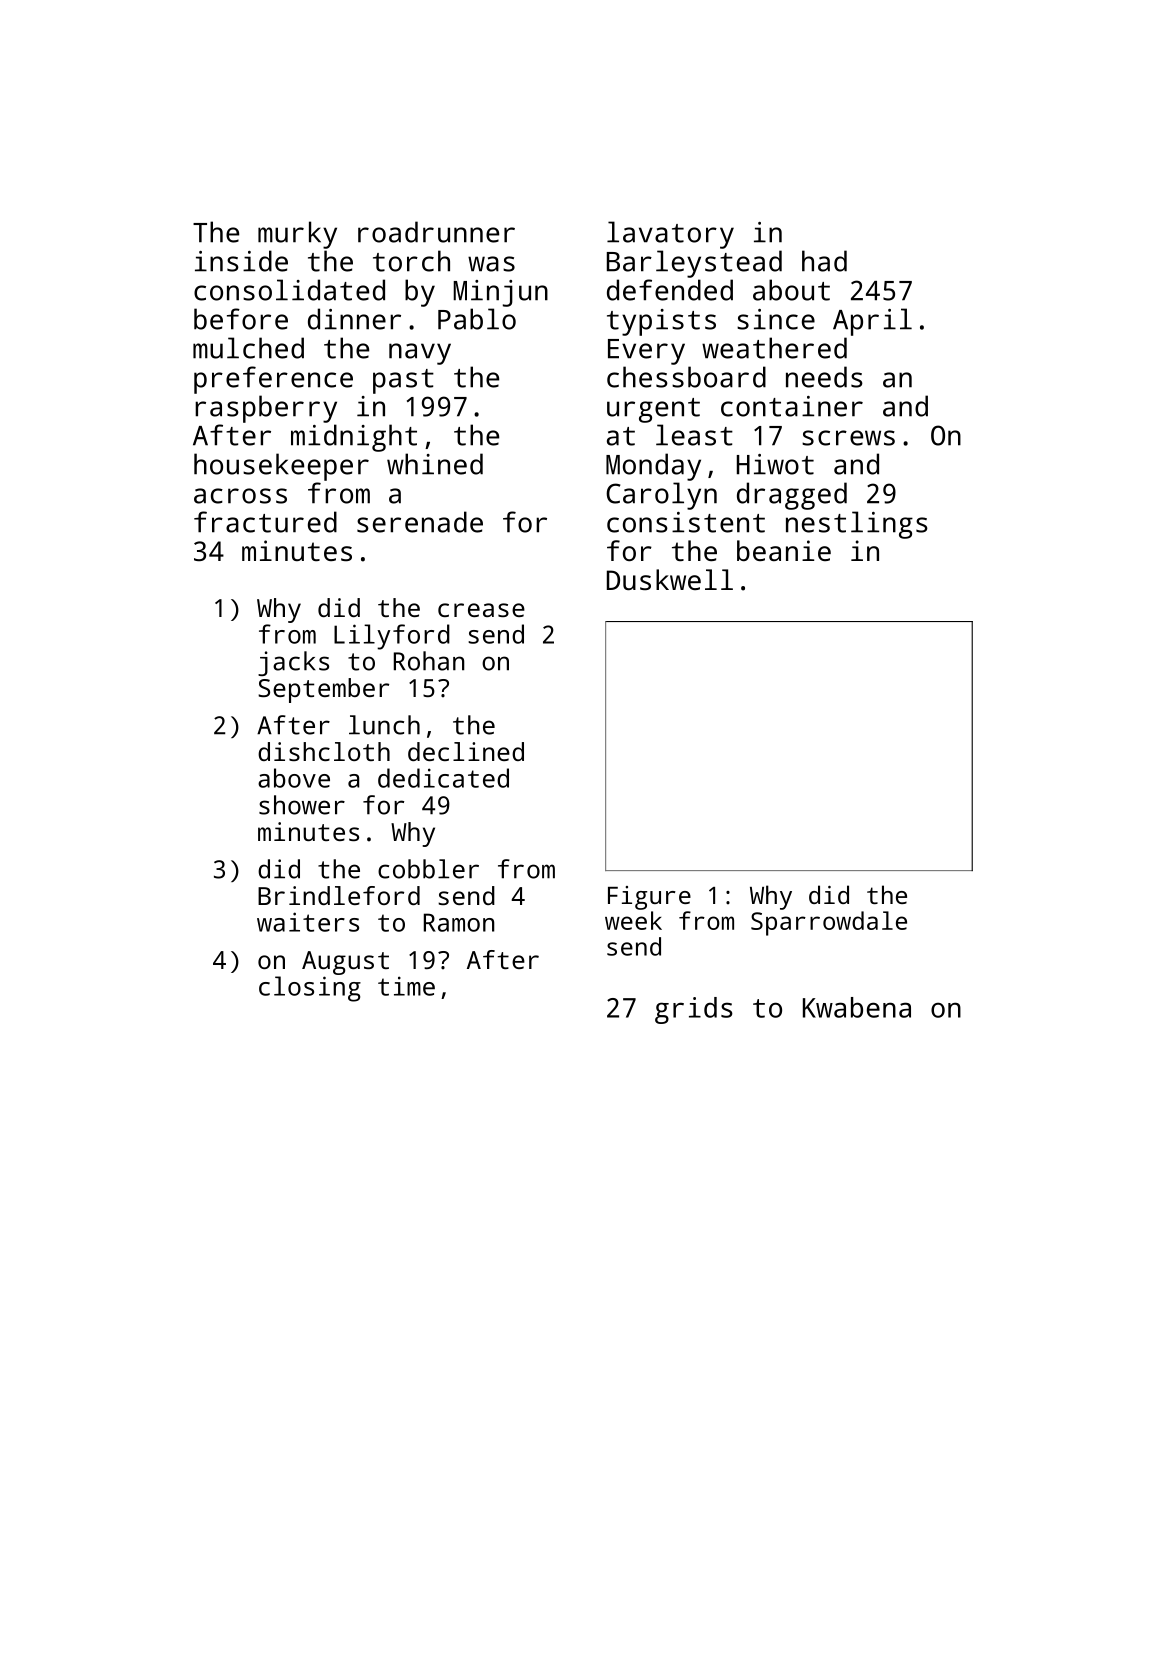  Describe the element at coordinates (435, 464) in the screenshot. I see `whined` at that location.
